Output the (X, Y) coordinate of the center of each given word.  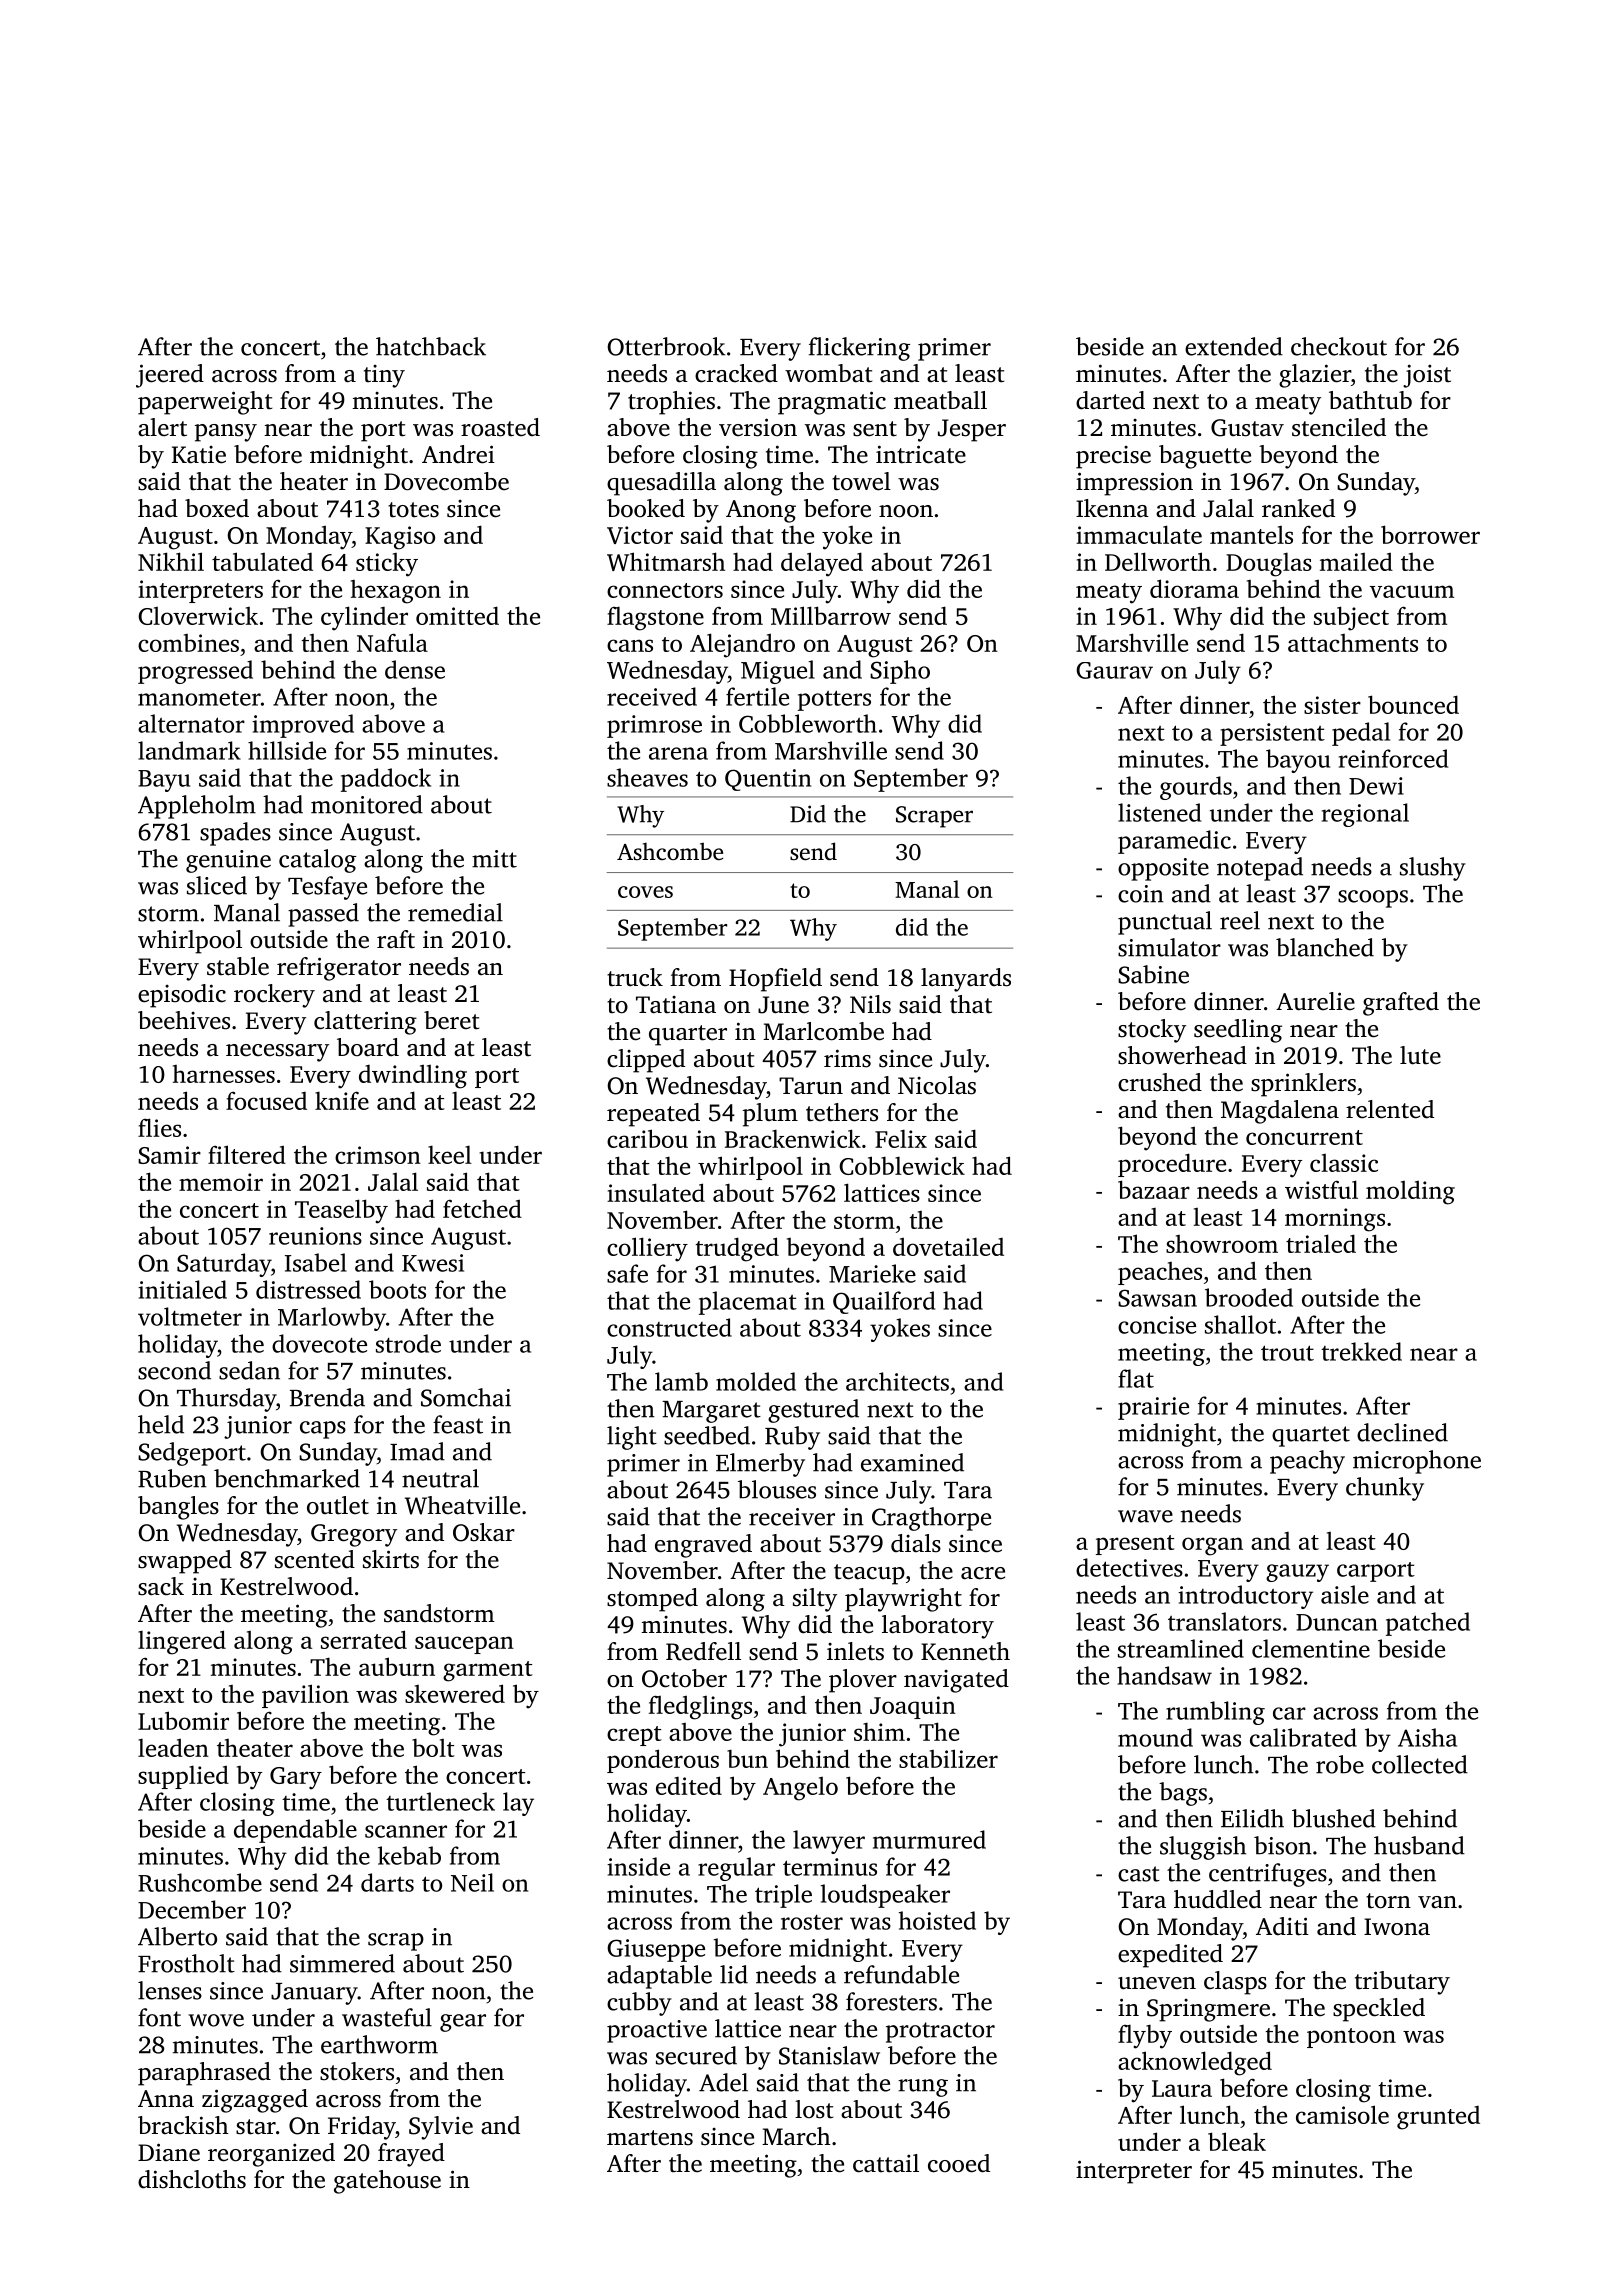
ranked (1298, 508)
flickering (859, 349)
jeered (170, 376)
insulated (656, 1192)
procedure (1172, 1165)
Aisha (1427, 1737)
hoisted (937, 1920)
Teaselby (341, 1211)
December (192, 1909)
